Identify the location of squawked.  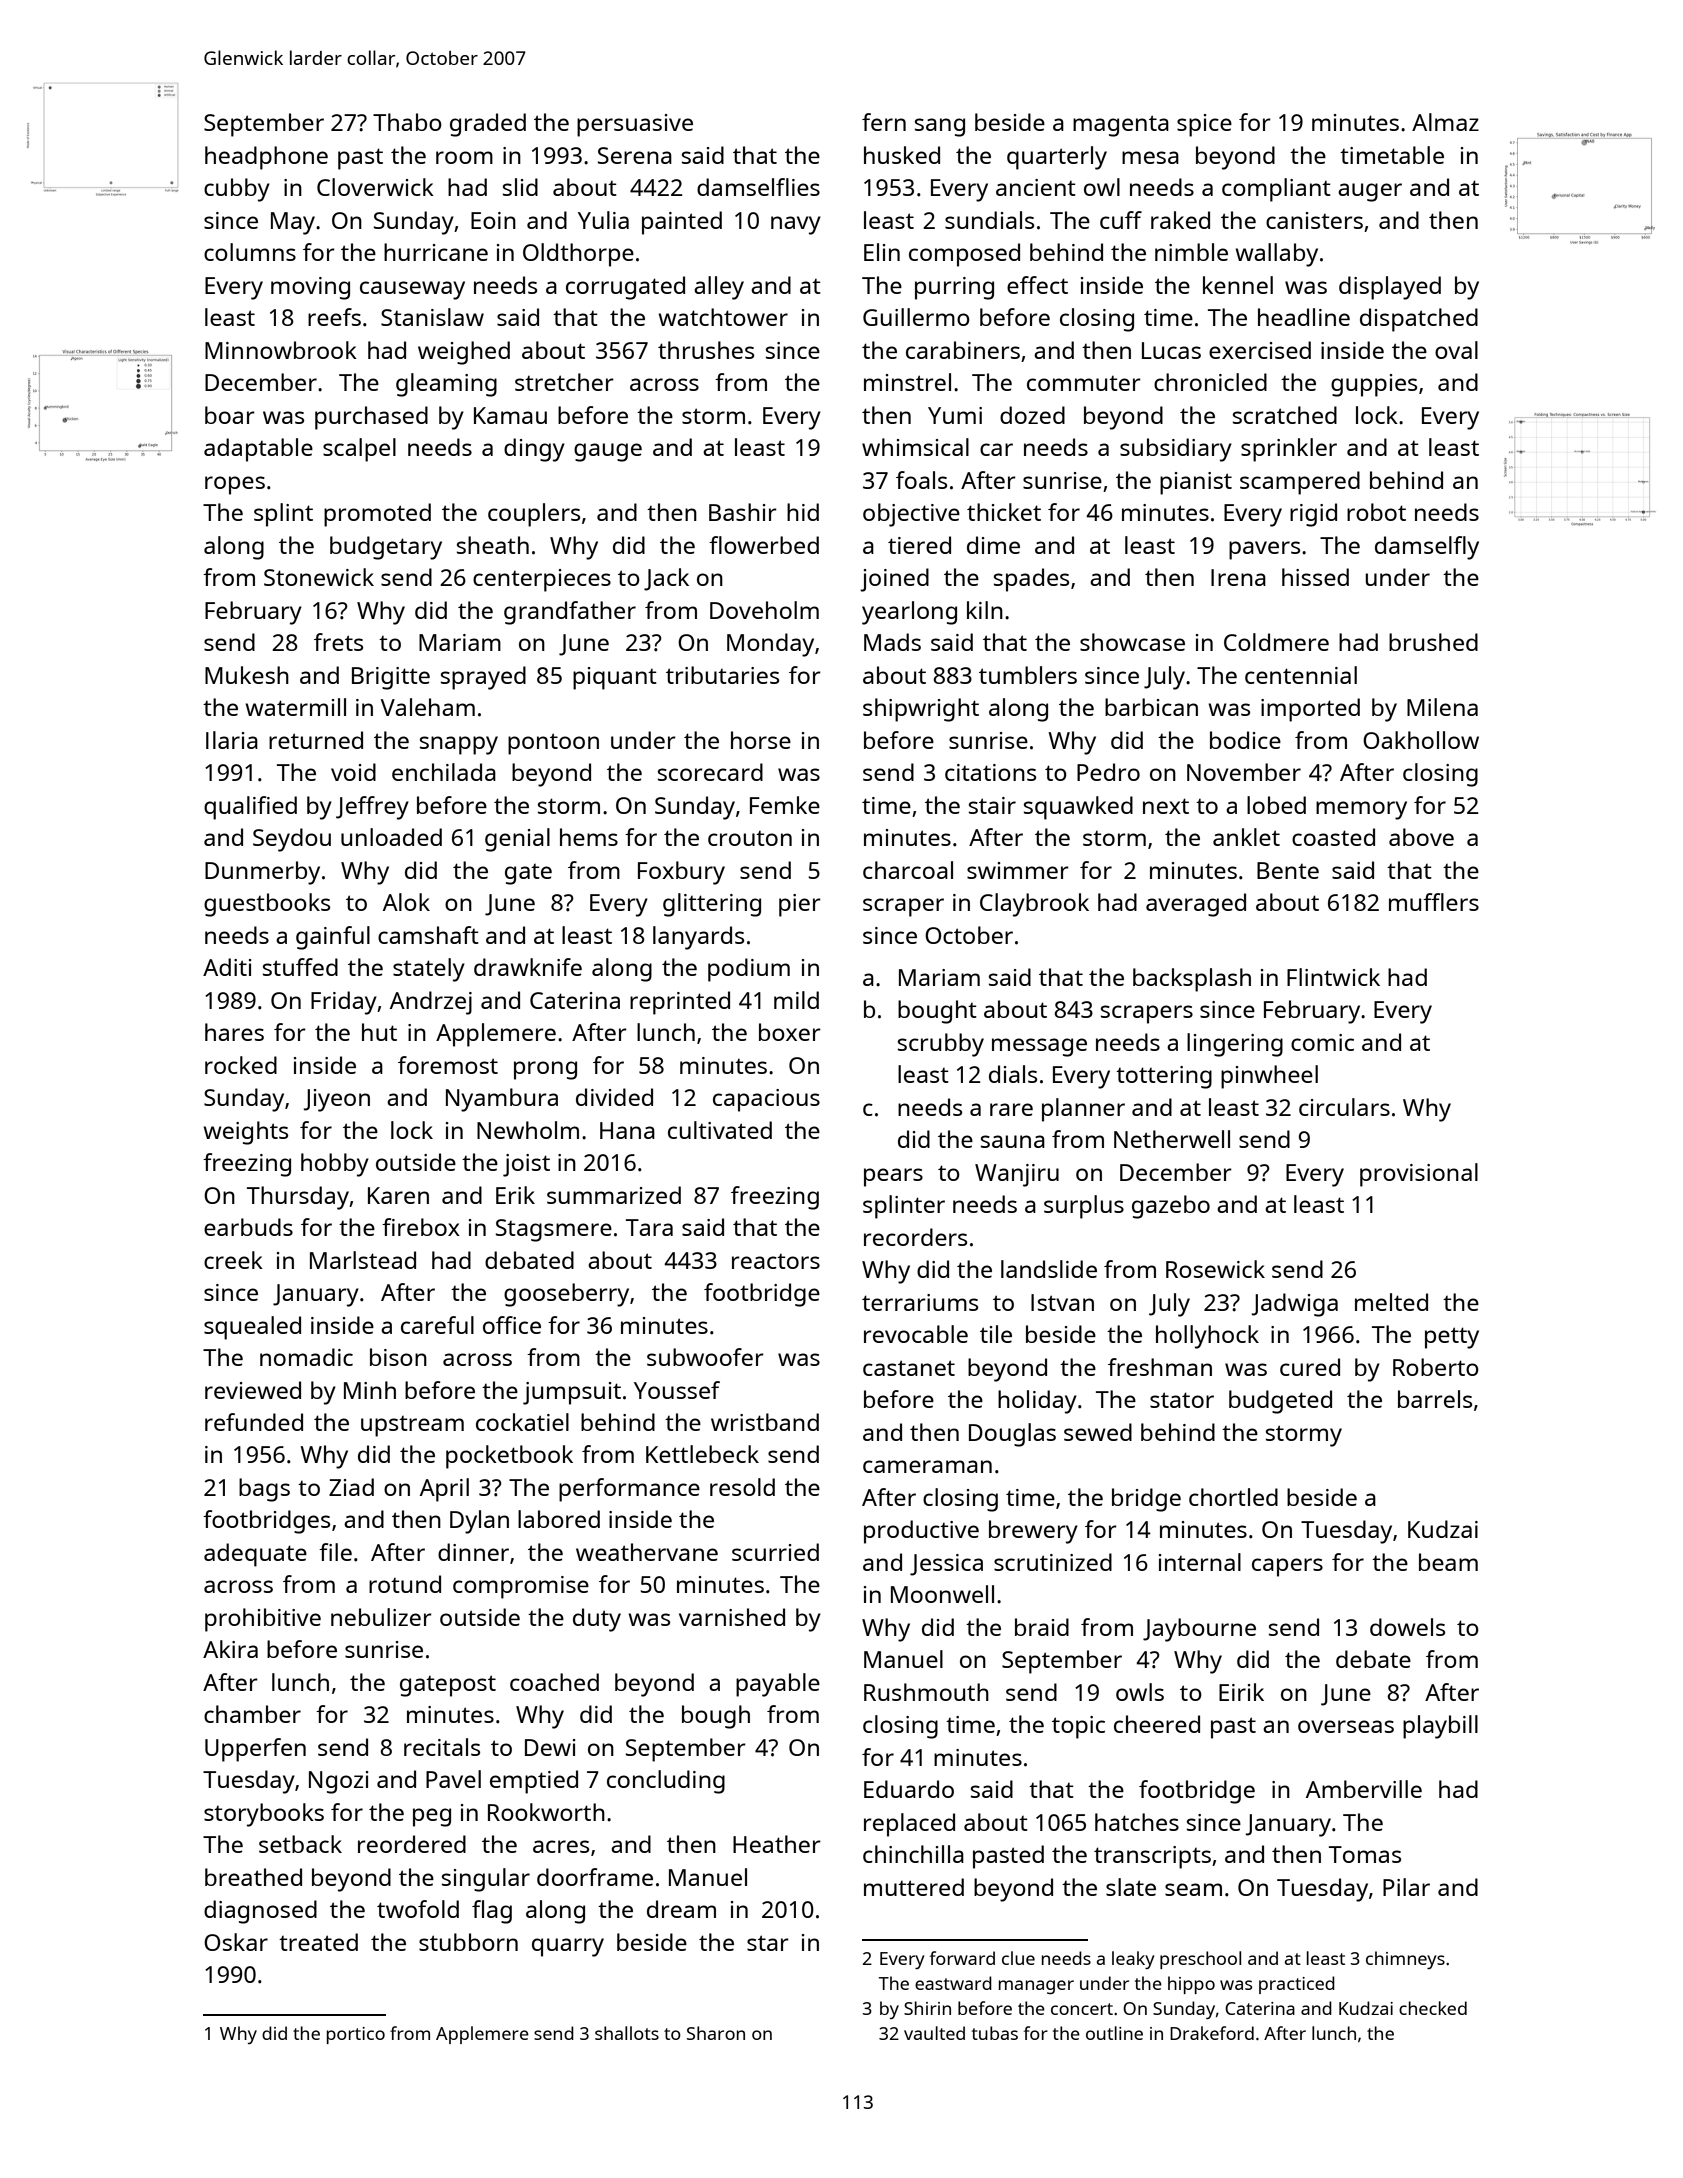
(1078, 808).
